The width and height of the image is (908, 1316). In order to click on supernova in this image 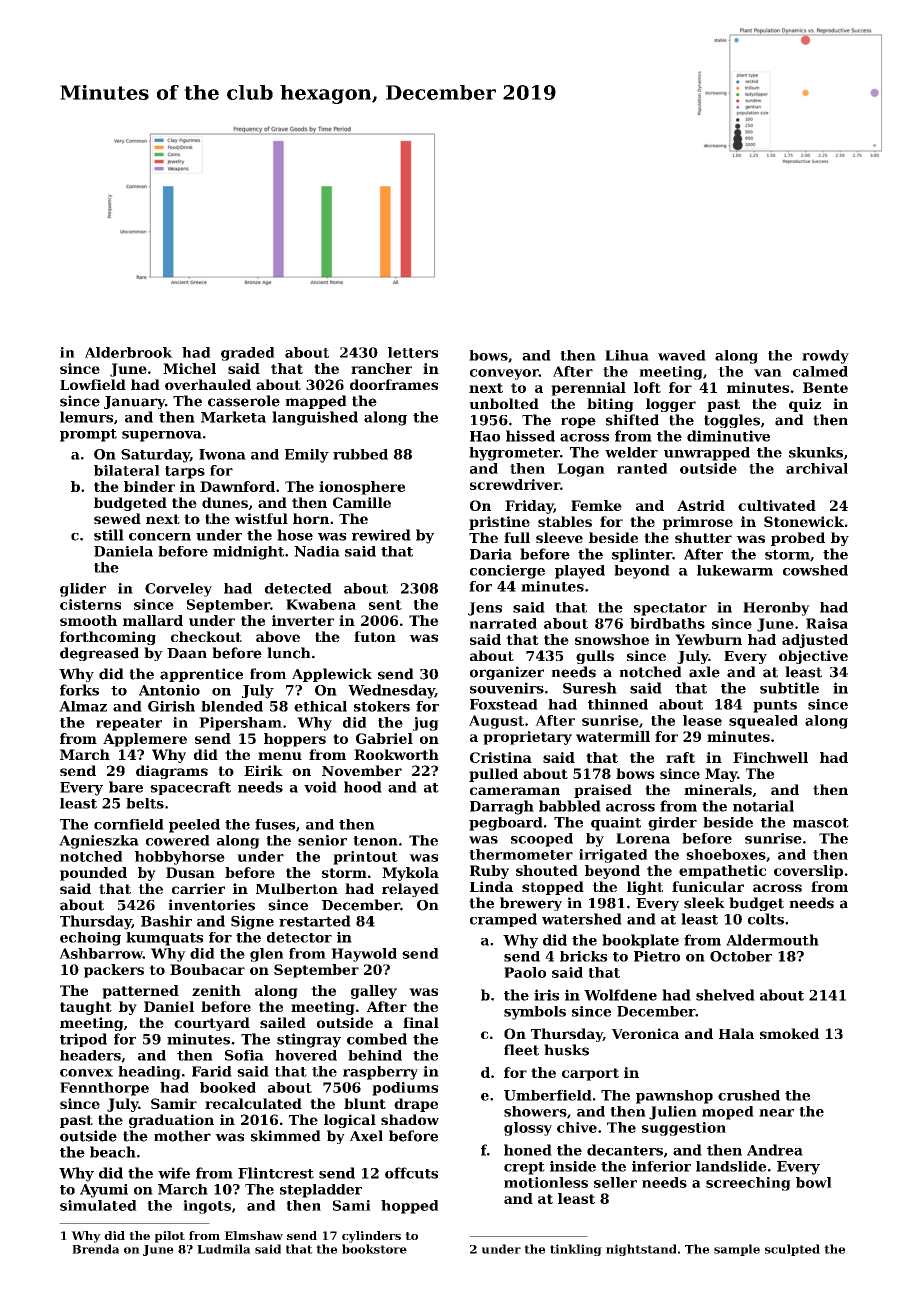, I will do `click(162, 436)`.
